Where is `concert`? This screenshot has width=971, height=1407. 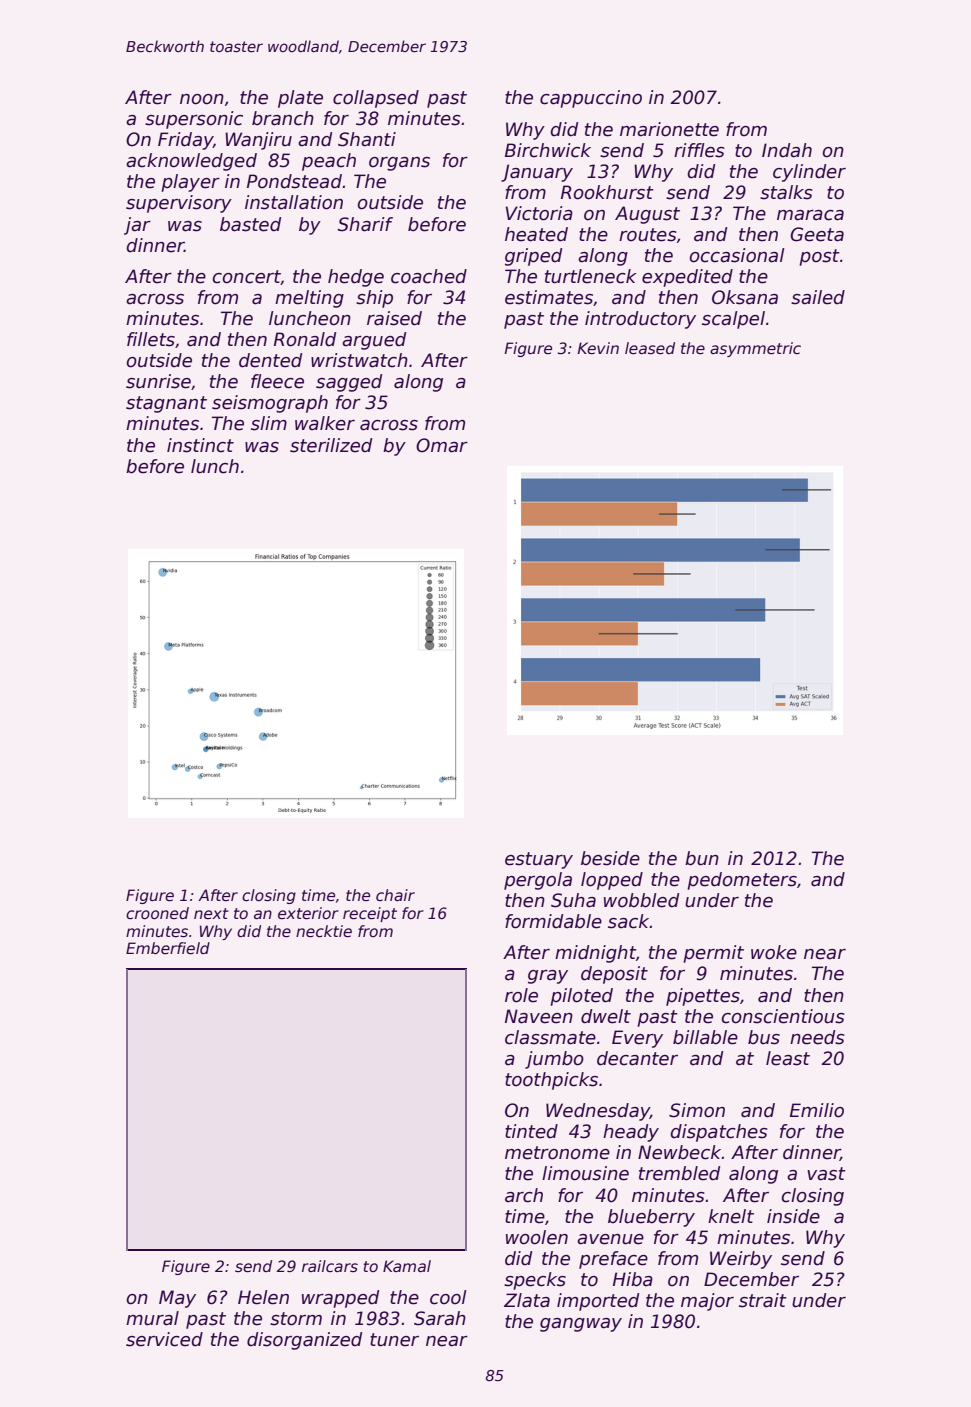 concert is located at coordinates (246, 277).
